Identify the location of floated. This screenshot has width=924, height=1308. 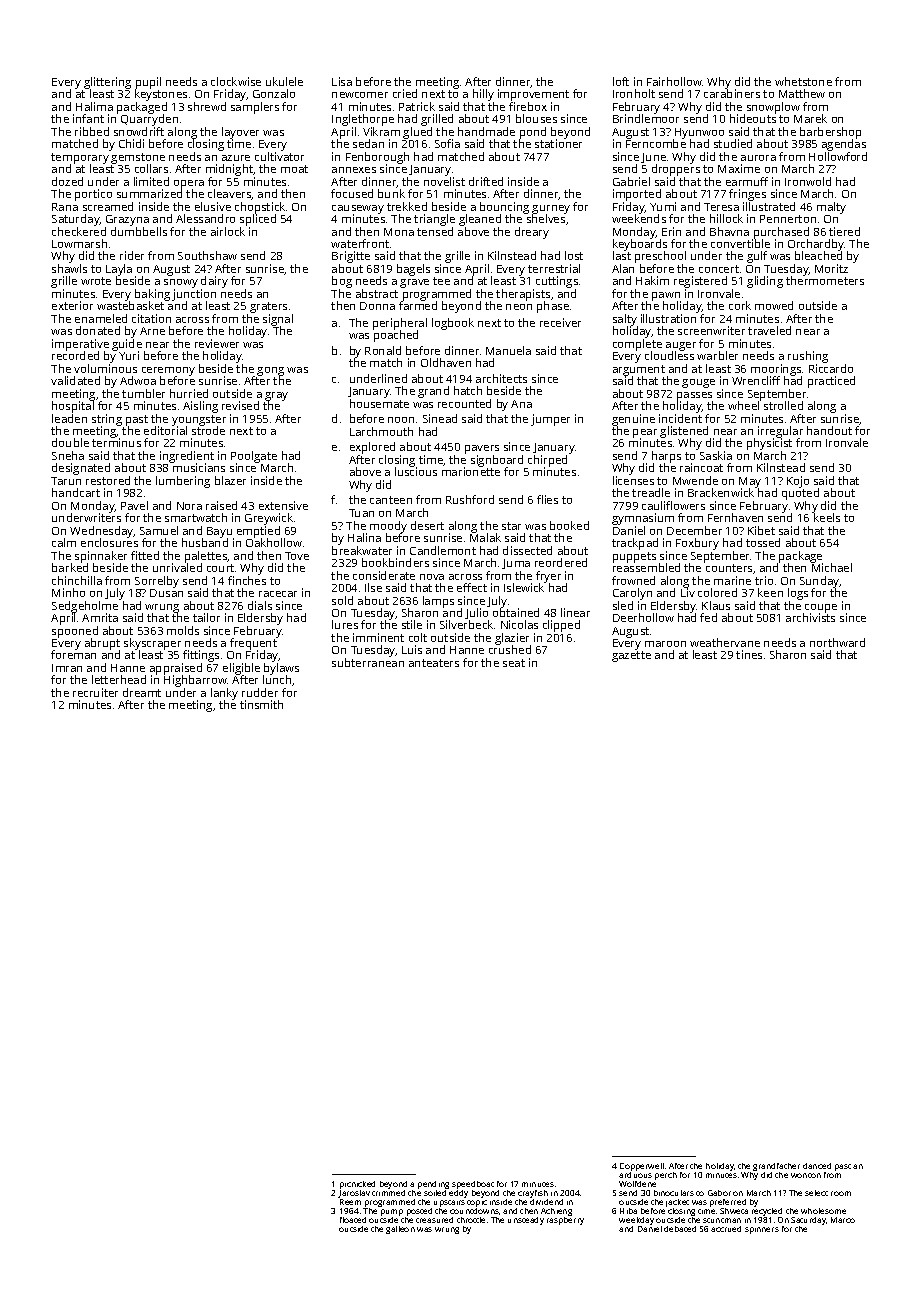
(353, 1220).
